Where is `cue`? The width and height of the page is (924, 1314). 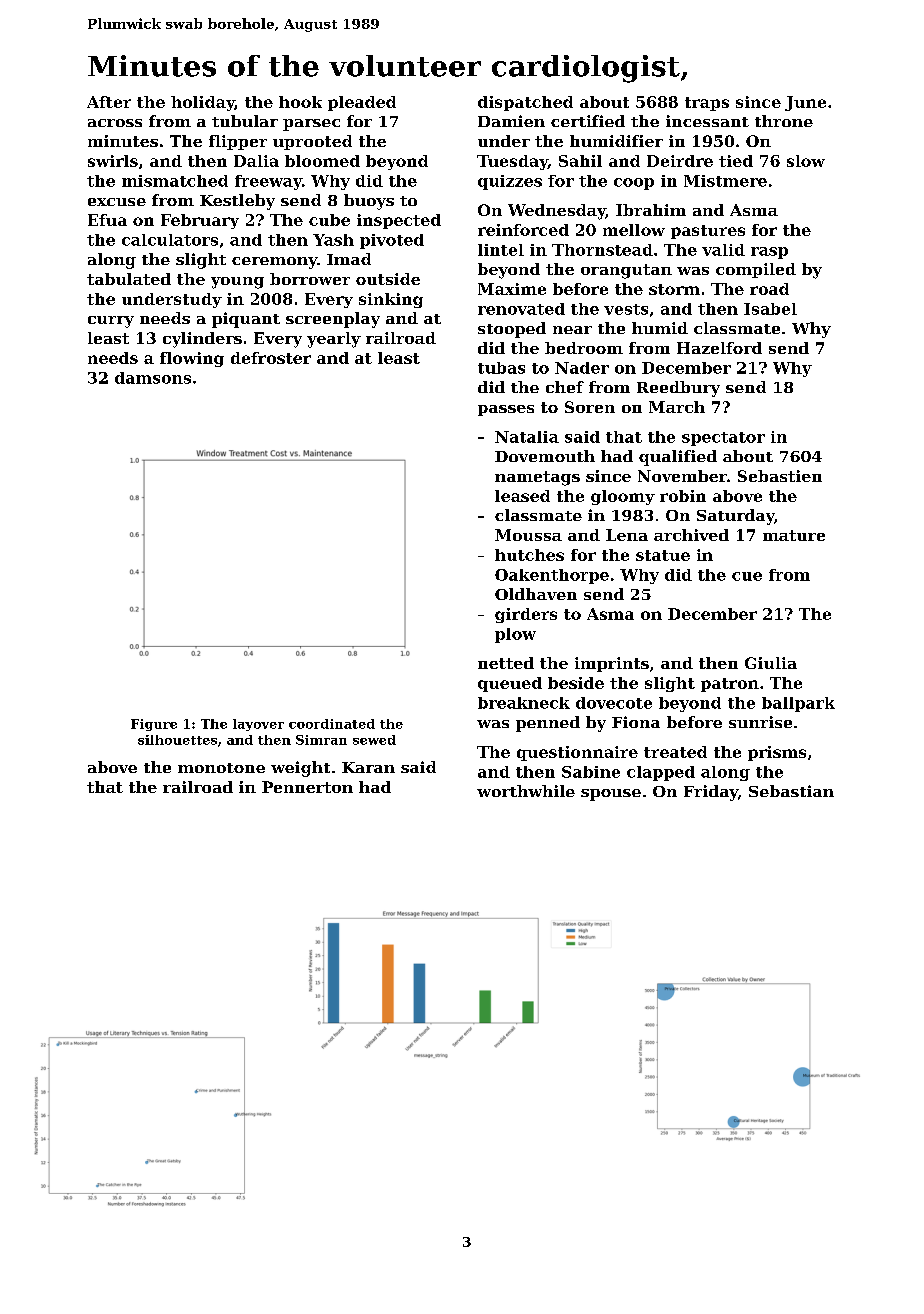 cue is located at coordinates (747, 576).
